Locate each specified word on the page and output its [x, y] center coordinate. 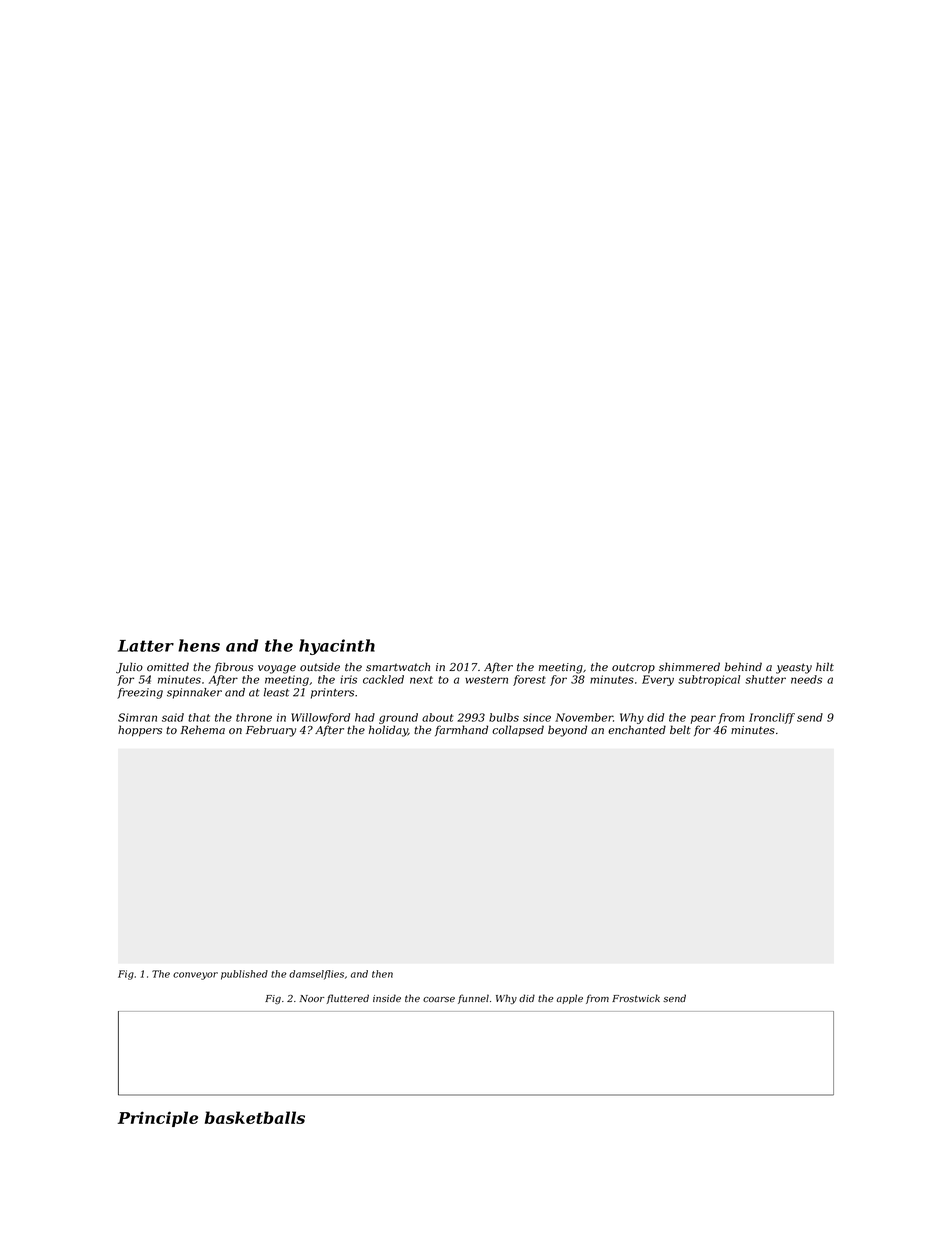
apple [570, 999]
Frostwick [636, 998]
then [382, 974]
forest [529, 680]
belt [680, 729]
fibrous [233, 668]
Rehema [202, 729]
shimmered [689, 666]
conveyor [195, 976]
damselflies [316, 975]
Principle [158, 1119]
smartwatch [398, 666]
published [244, 975]
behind [743, 666]
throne [254, 717]
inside [387, 998]
